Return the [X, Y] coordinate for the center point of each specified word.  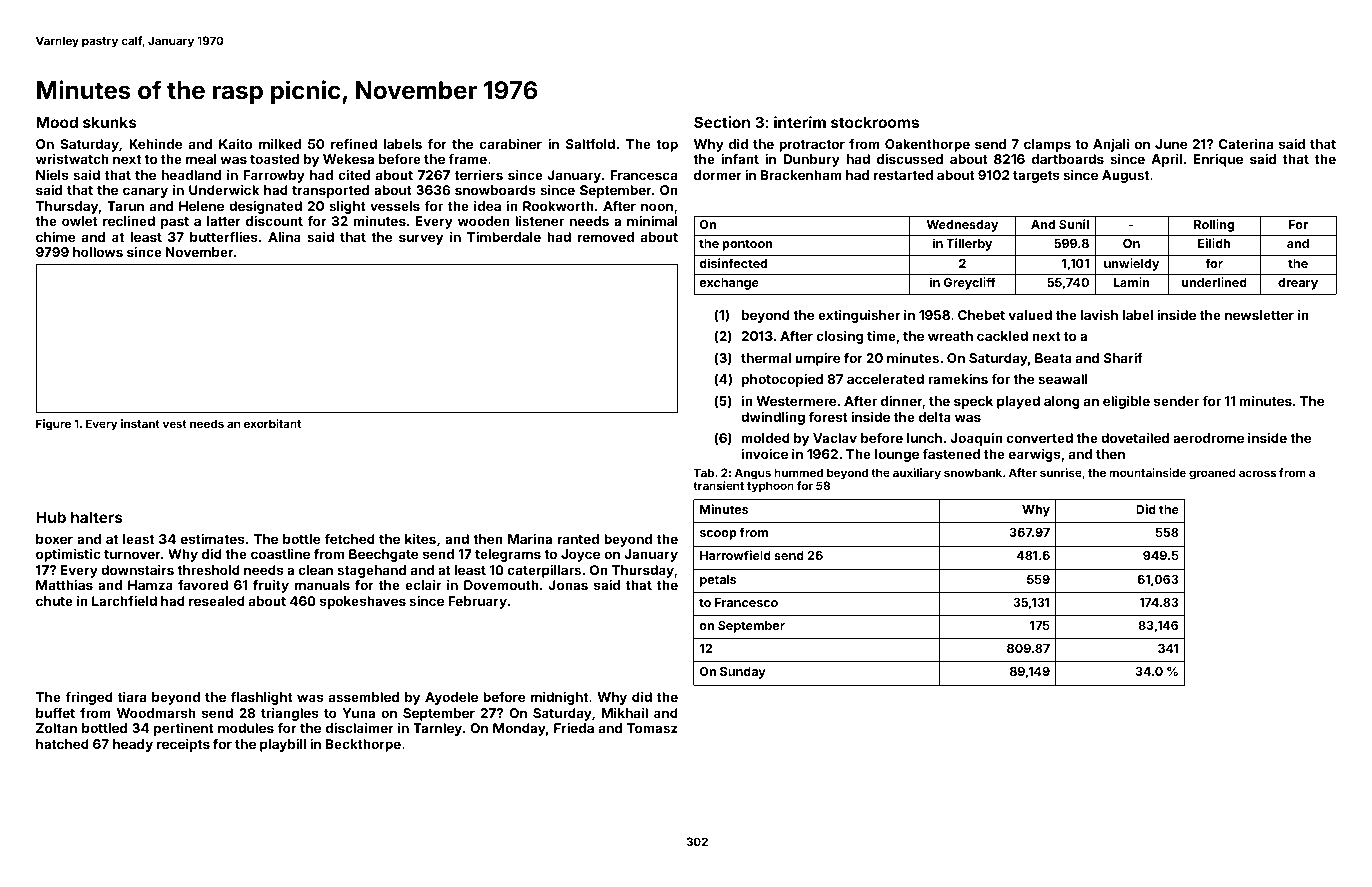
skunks [110, 122]
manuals [322, 585]
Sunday [743, 673]
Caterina [1246, 144]
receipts [183, 745]
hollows [98, 252]
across [1257, 473]
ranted [578, 539]
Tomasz [652, 728]
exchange [729, 284]
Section [722, 122]
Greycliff [969, 283]
